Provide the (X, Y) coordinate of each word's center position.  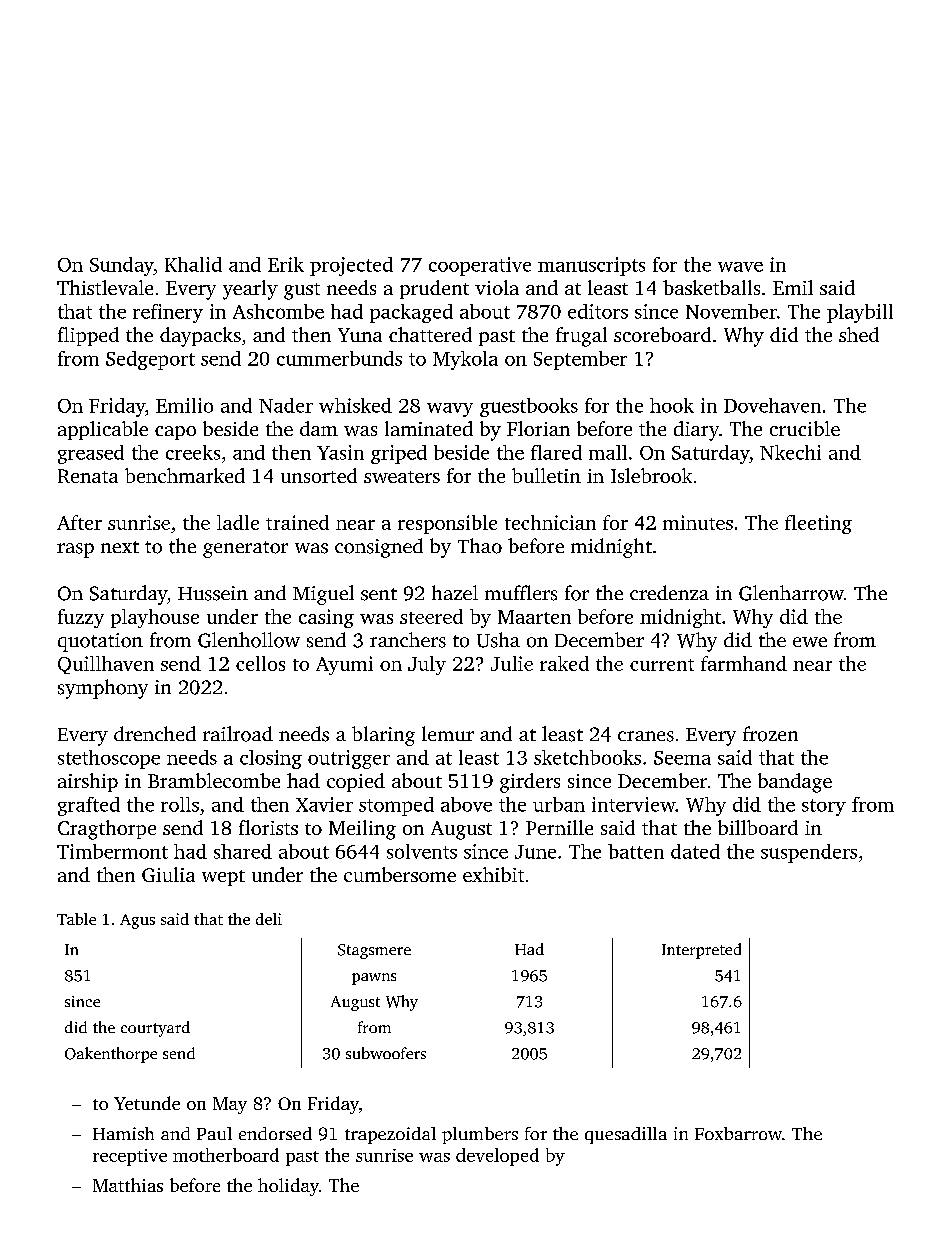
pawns (374, 979)
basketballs (711, 287)
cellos (260, 663)
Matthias (128, 1185)
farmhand (744, 663)
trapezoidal (390, 1135)
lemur (448, 733)
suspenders (809, 853)
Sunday (122, 266)
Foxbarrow (738, 1133)
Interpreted (701, 951)
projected (351, 266)
